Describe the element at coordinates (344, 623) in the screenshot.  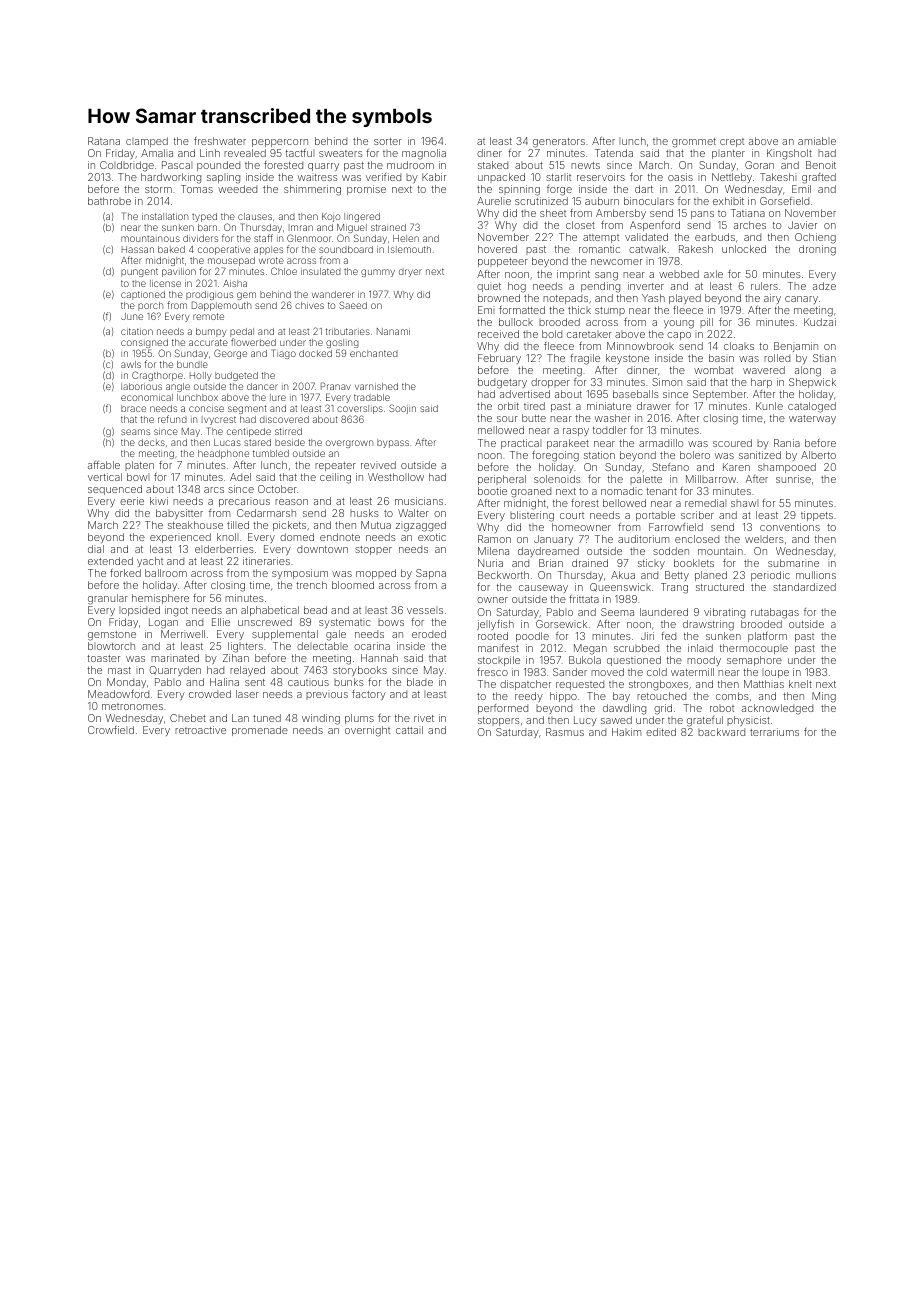
I see `systematic` at that location.
